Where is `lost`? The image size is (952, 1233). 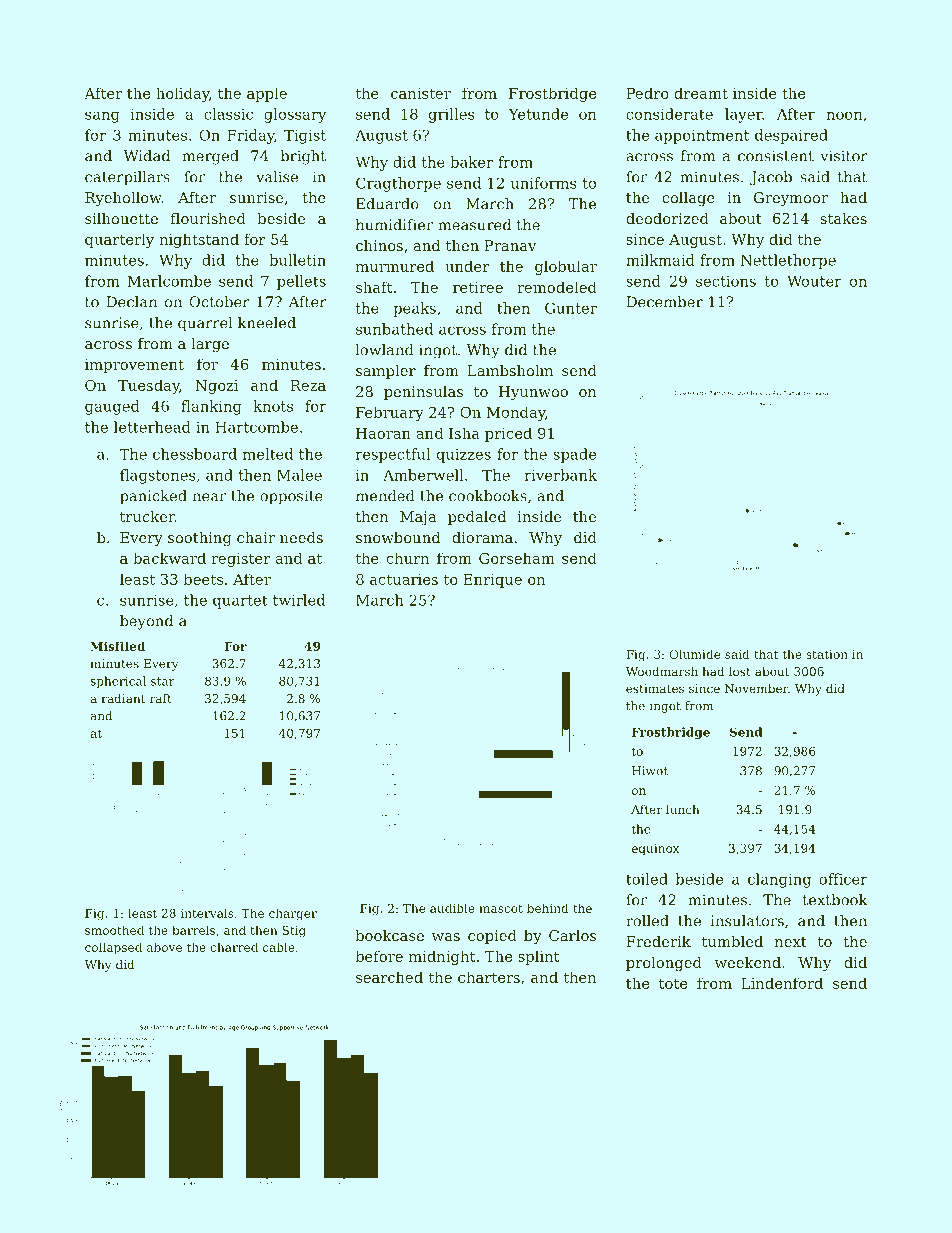 lost is located at coordinates (740, 671).
